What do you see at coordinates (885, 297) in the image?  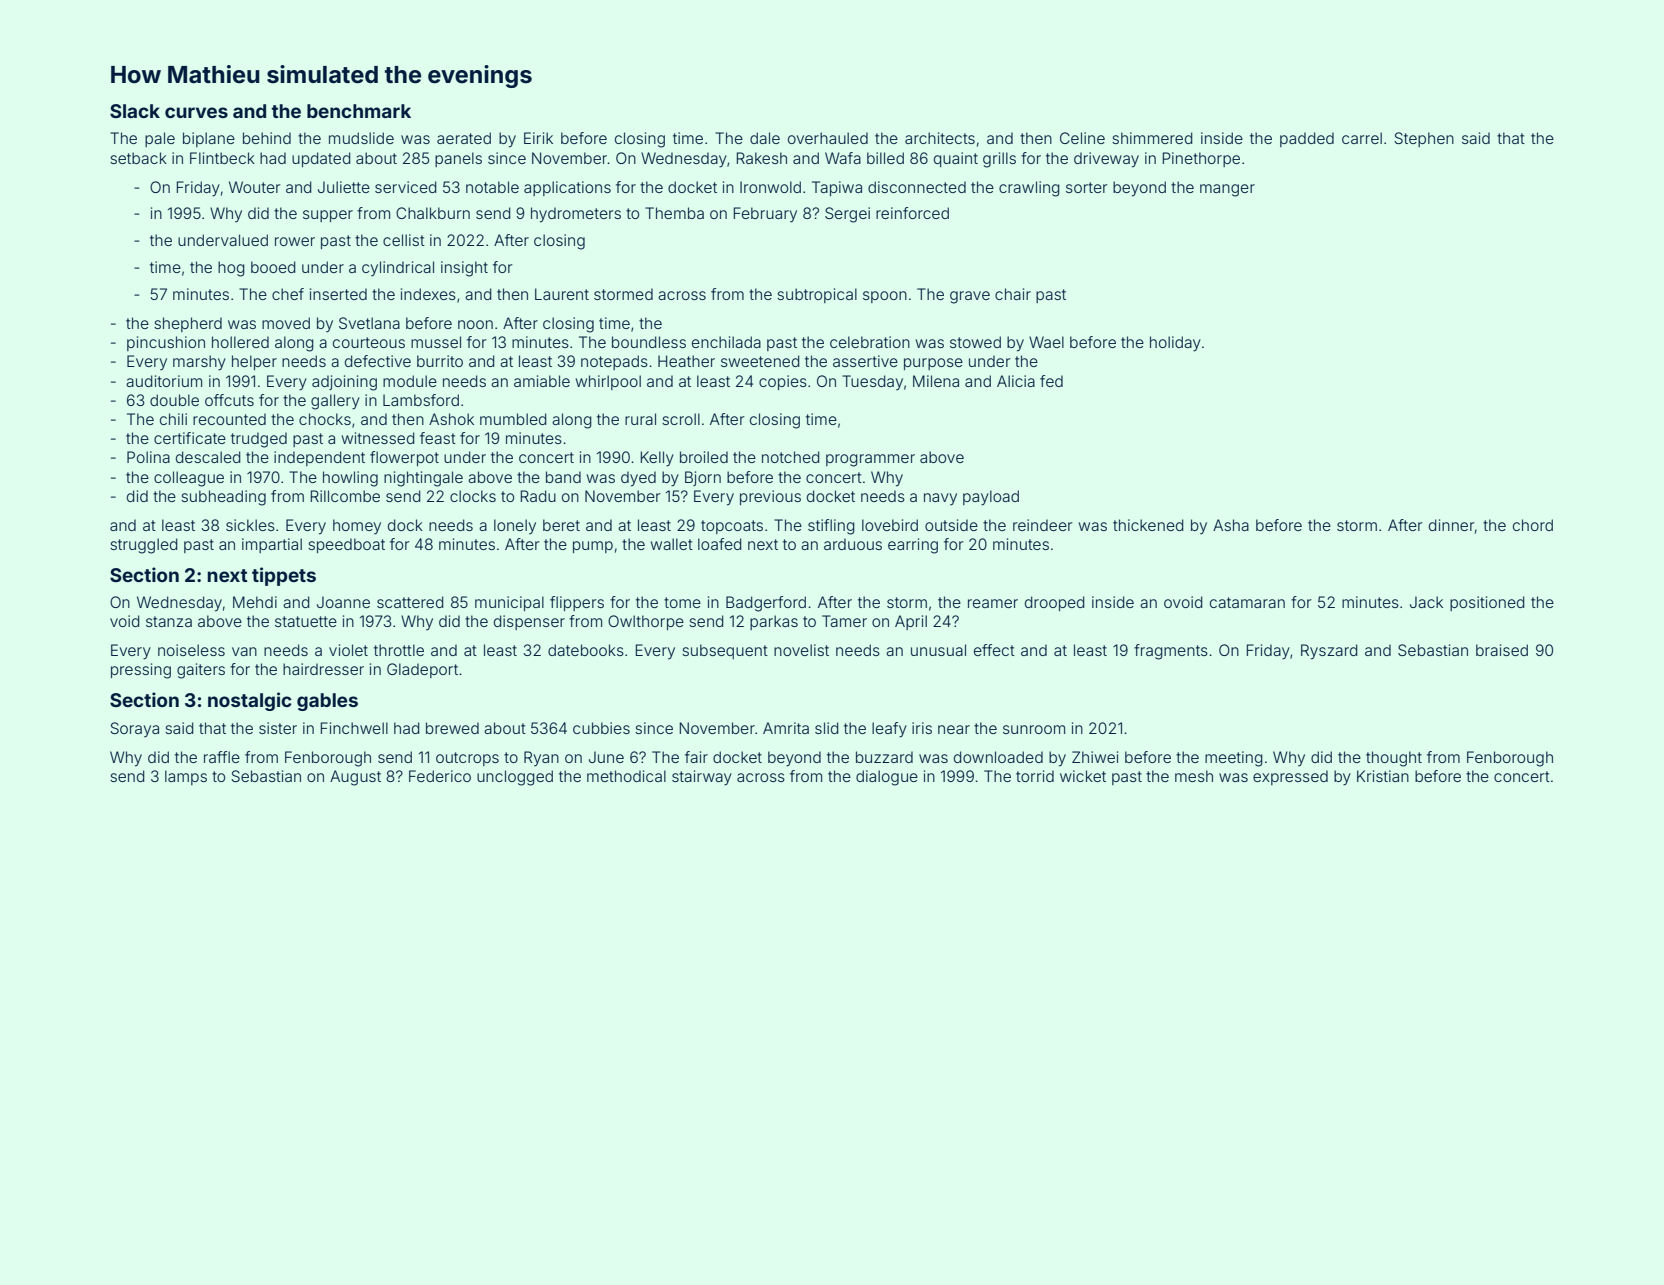 I see `spoon` at bounding box center [885, 297].
